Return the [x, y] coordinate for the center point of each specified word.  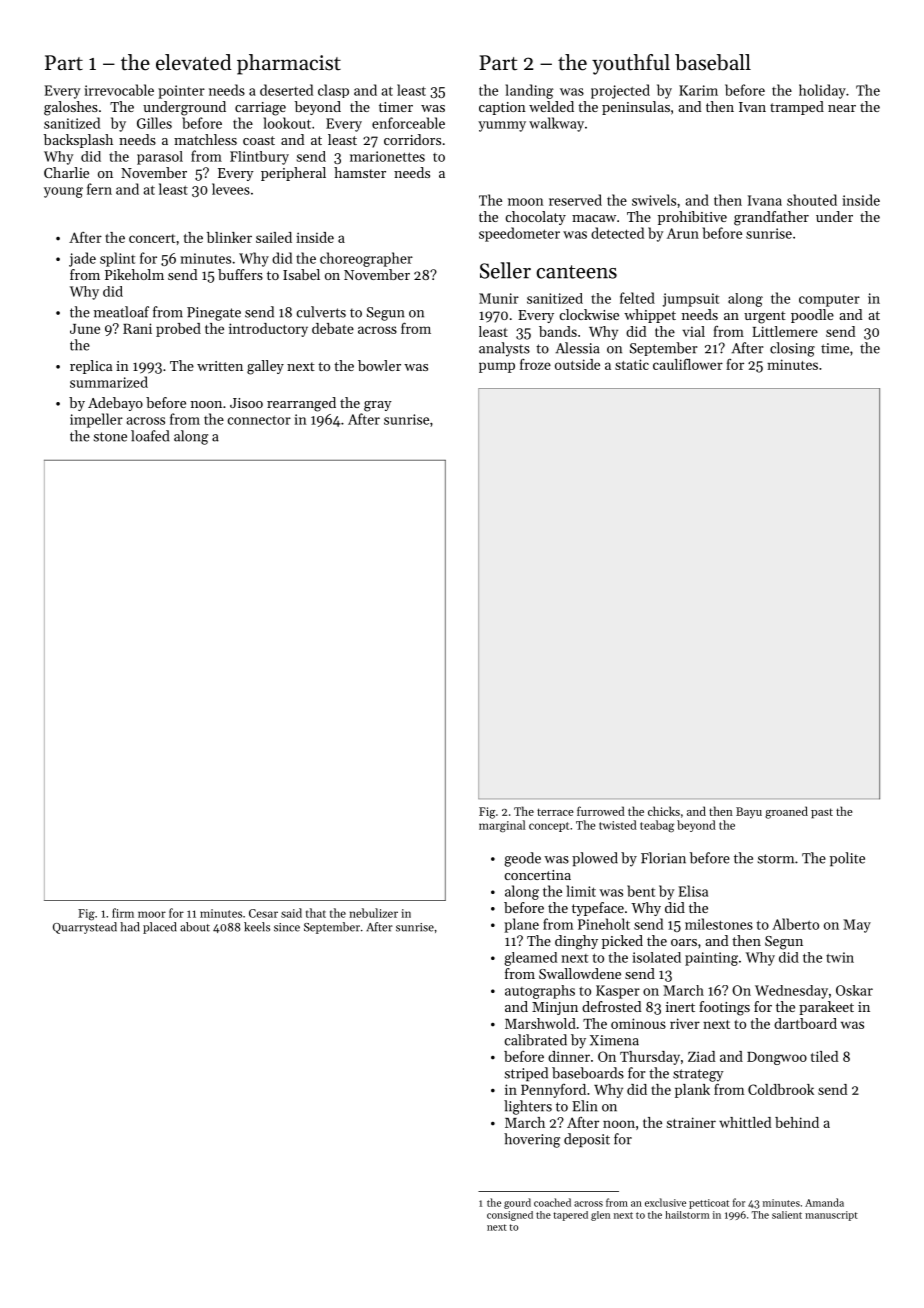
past [822, 813]
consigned [510, 1216]
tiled [825, 1056]
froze [535, 364]
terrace [555, 812]
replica [91, 367]
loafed [150, 436]
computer [829, 301]
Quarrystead [85, 928]
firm [123, 913]
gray [378, 406]
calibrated [536, 1040]
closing [792, 349]
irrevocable [119, 90]
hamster [360, 172]
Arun [683, 233]
